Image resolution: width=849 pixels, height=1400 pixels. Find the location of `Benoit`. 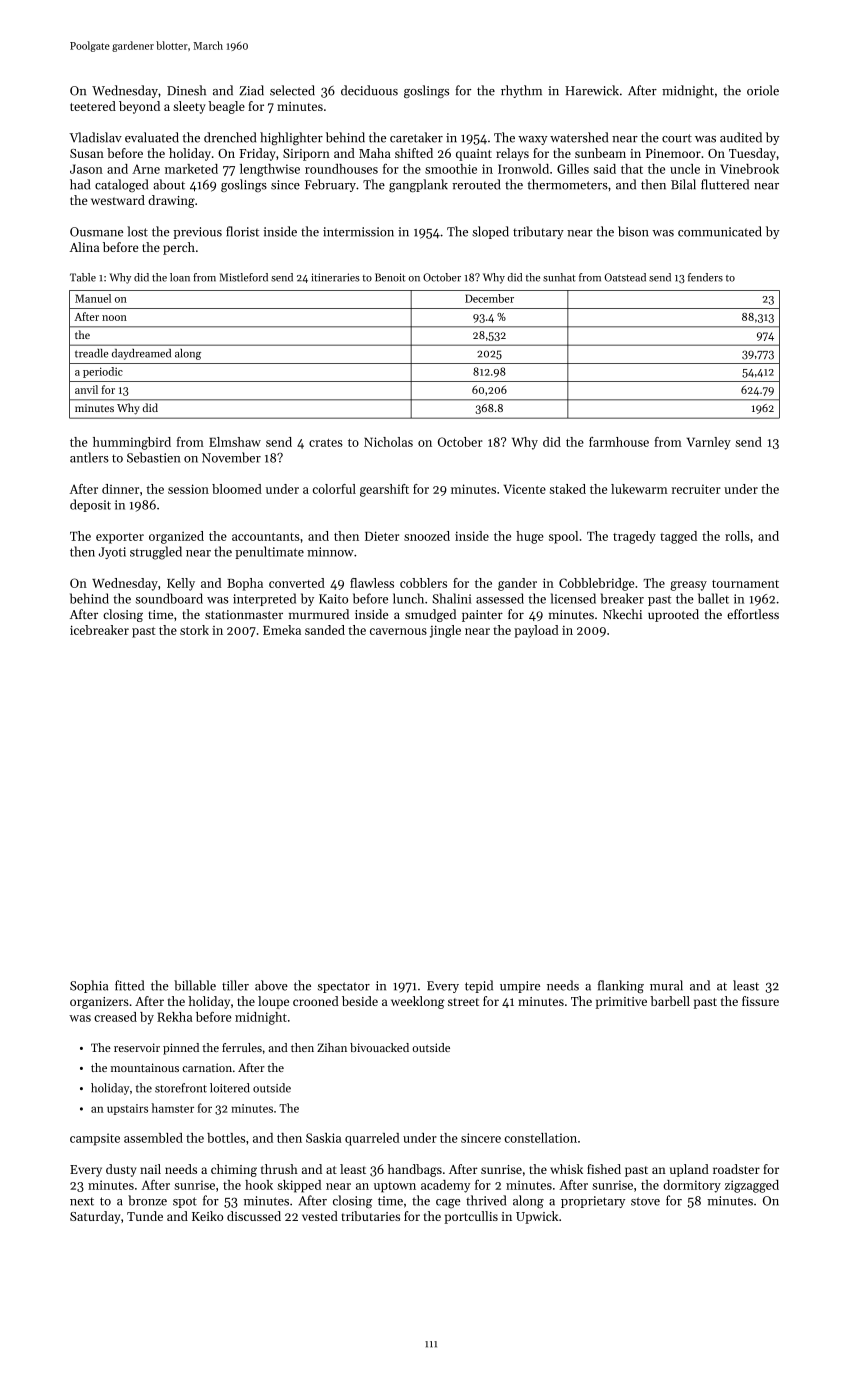

Benoit is located at coordinates (390, 277).
